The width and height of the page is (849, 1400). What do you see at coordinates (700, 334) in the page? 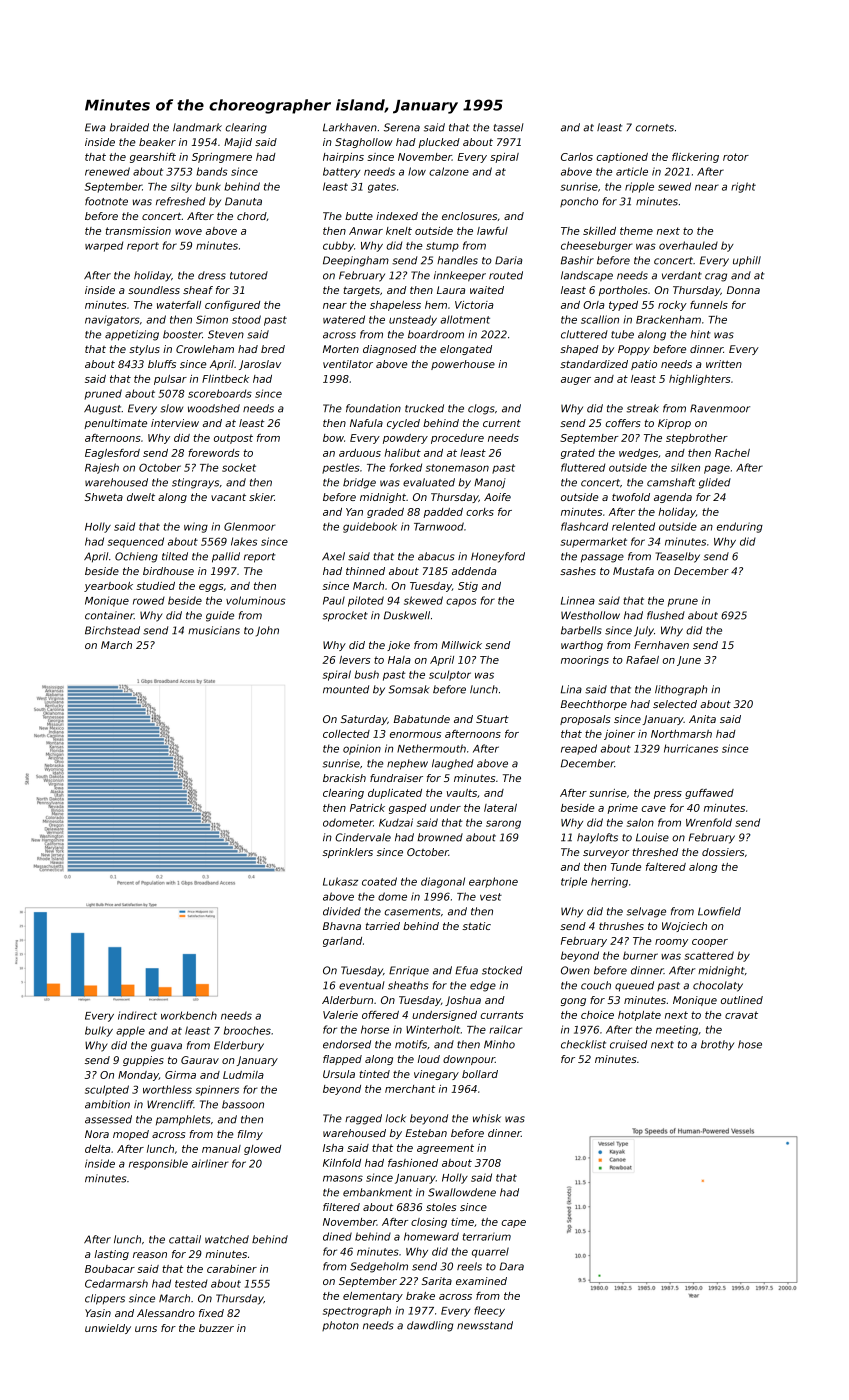
I see `hint` at bounding box center [700, 334].
